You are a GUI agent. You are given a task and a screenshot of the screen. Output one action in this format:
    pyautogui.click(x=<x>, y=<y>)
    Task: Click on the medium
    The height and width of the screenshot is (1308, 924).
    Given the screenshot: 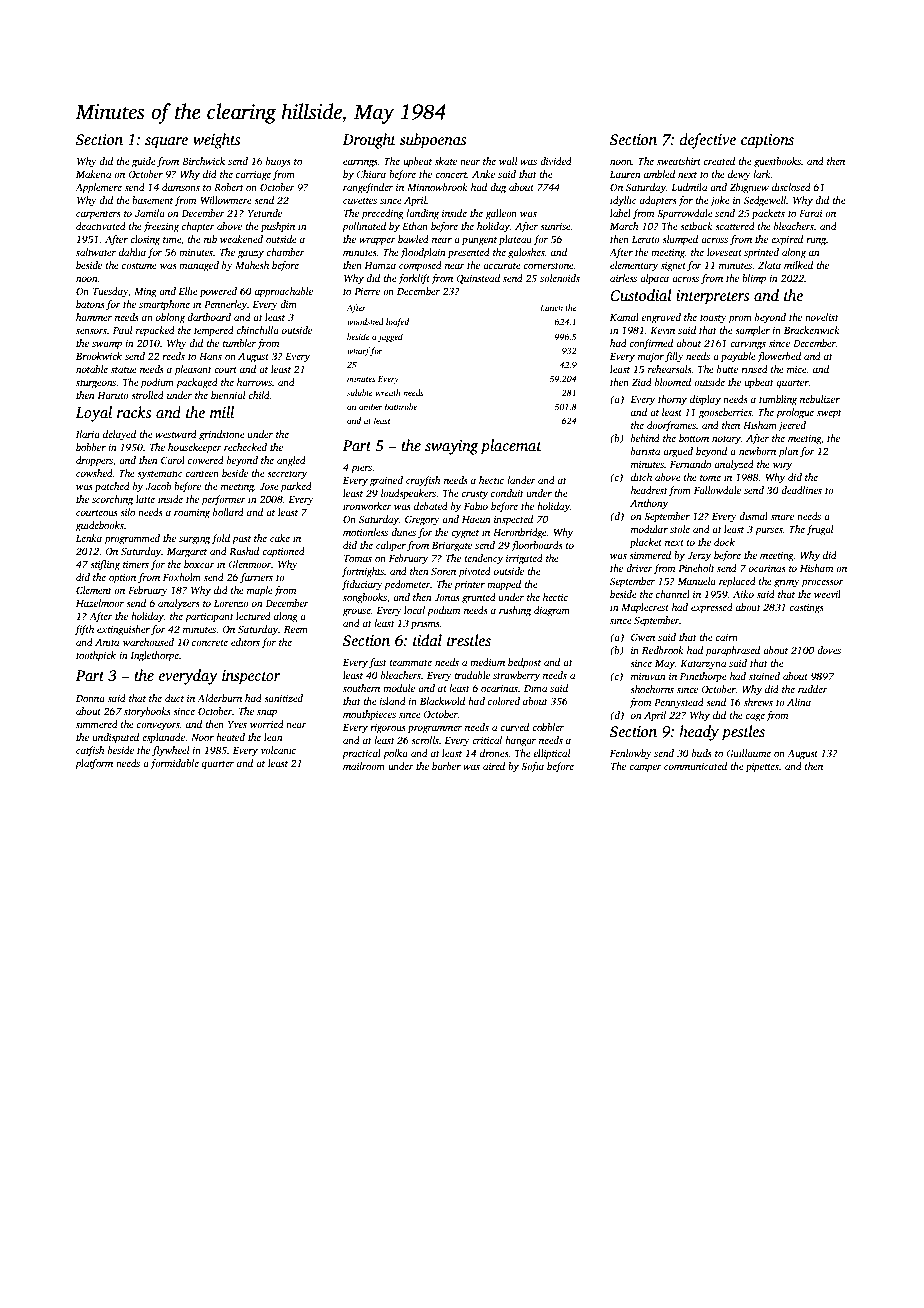 What is the action you would take?
    pyautogui.click(x=487, y=662)
